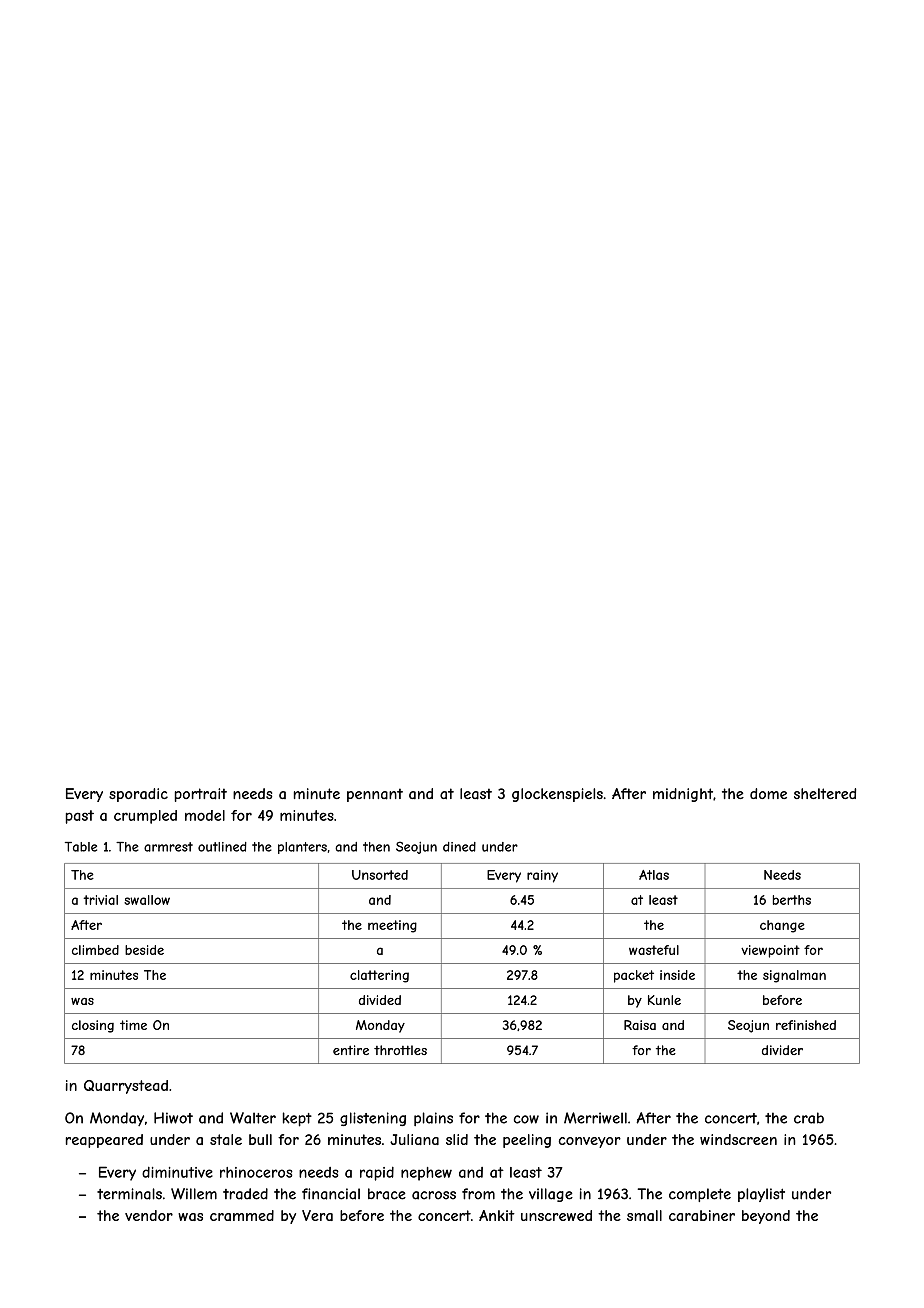 The image size is (924, 1308). What do you see at coordinates (782, 1050) in the document?
I see `divider` at bounding box center [782, 1050].
